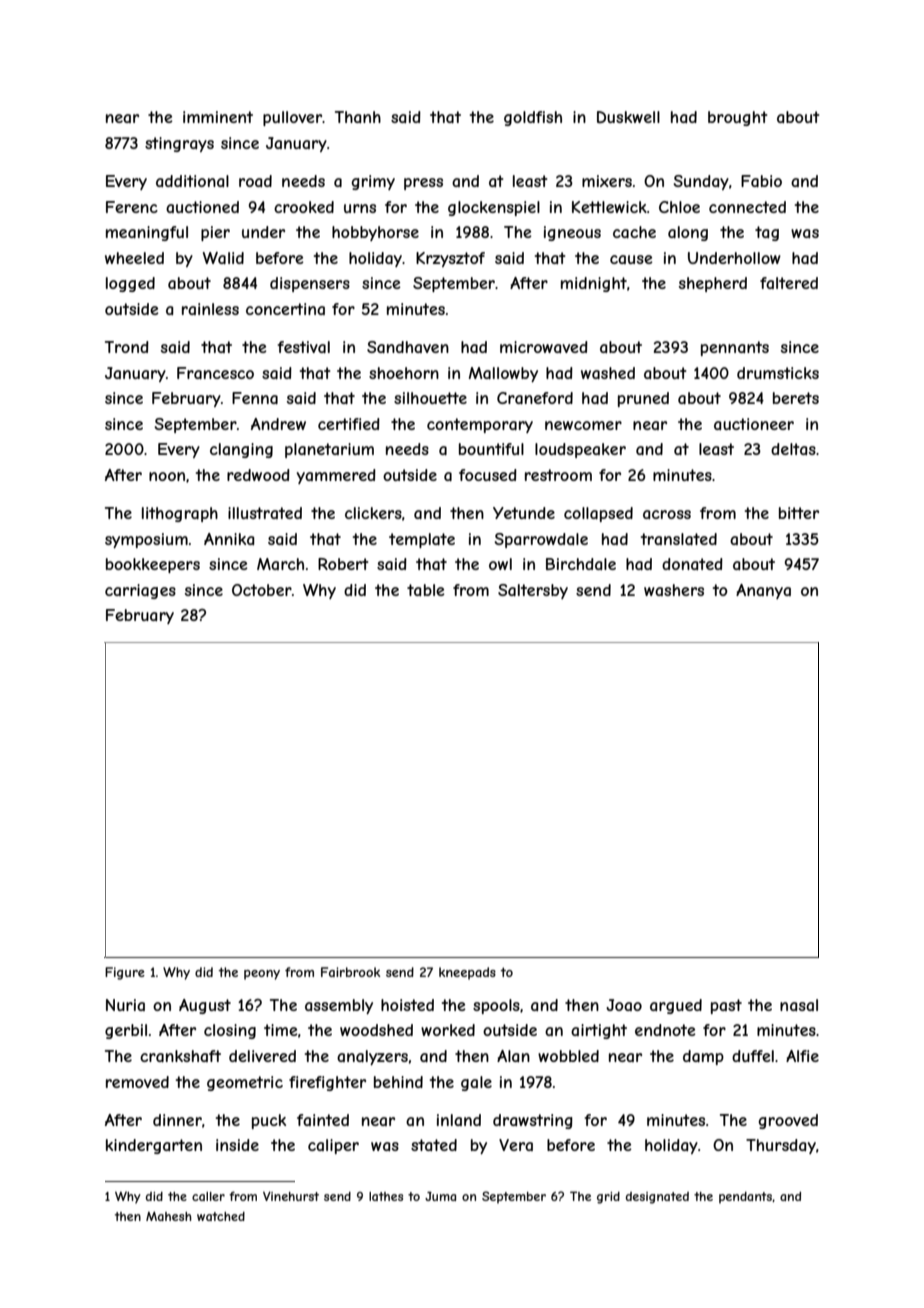 The width and height of the screenshot is (924, 1308). What do you see at coordinates (262, 975) in the screenshot?
I see `peony` at bounding box center [262, 975].
